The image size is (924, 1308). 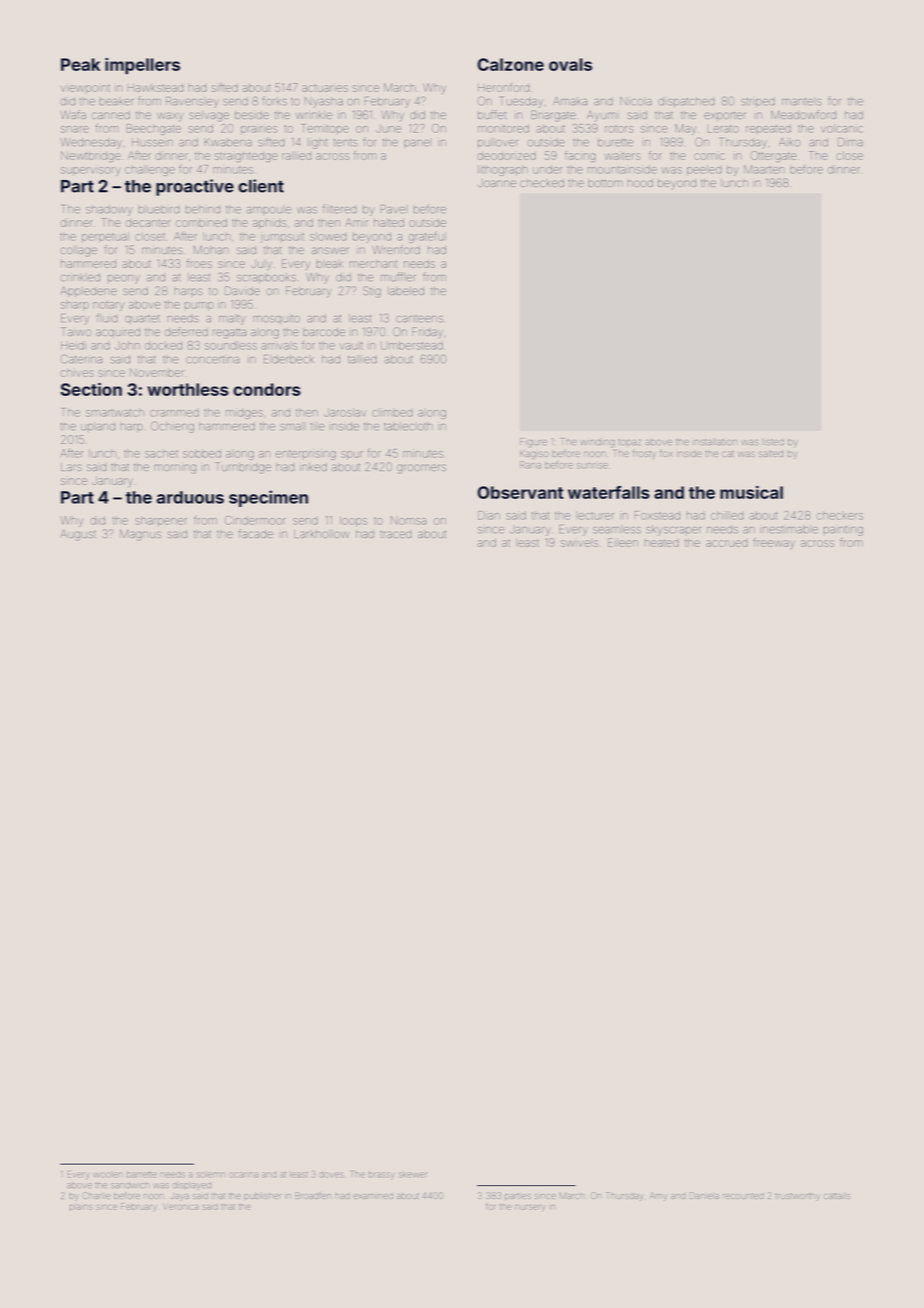 What do you see at coordinates (427, 237) in the screenshot?
I see `grateful` at bounding box center [427, 237].
